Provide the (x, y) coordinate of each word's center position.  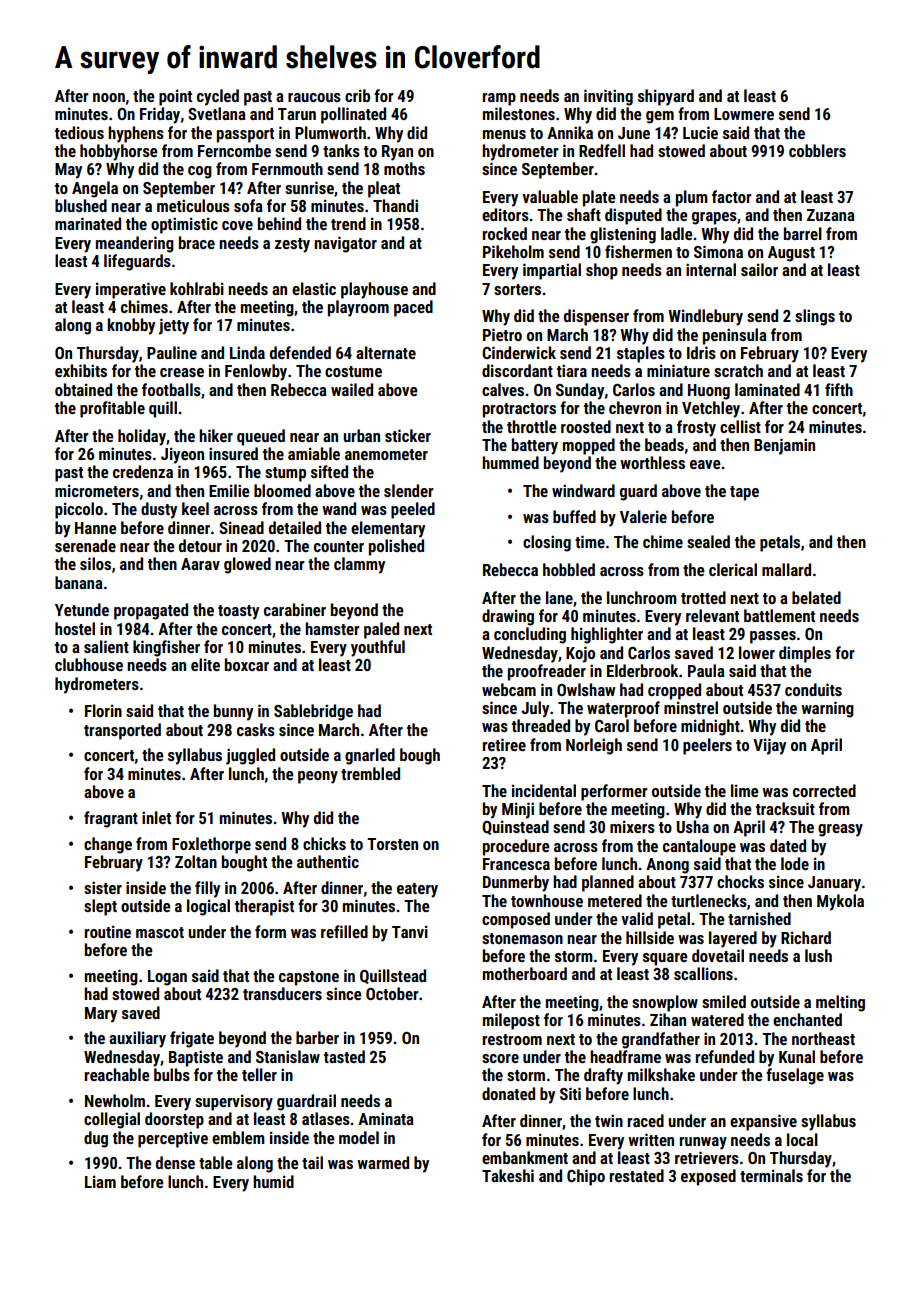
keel (195, 508)
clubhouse (89, 664)
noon (109, 97)
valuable (550, 196)
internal (711, 269)
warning (827, 709)
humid (273, 1181)
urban (361, 435)
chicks (324, 843)
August (791, 254)
